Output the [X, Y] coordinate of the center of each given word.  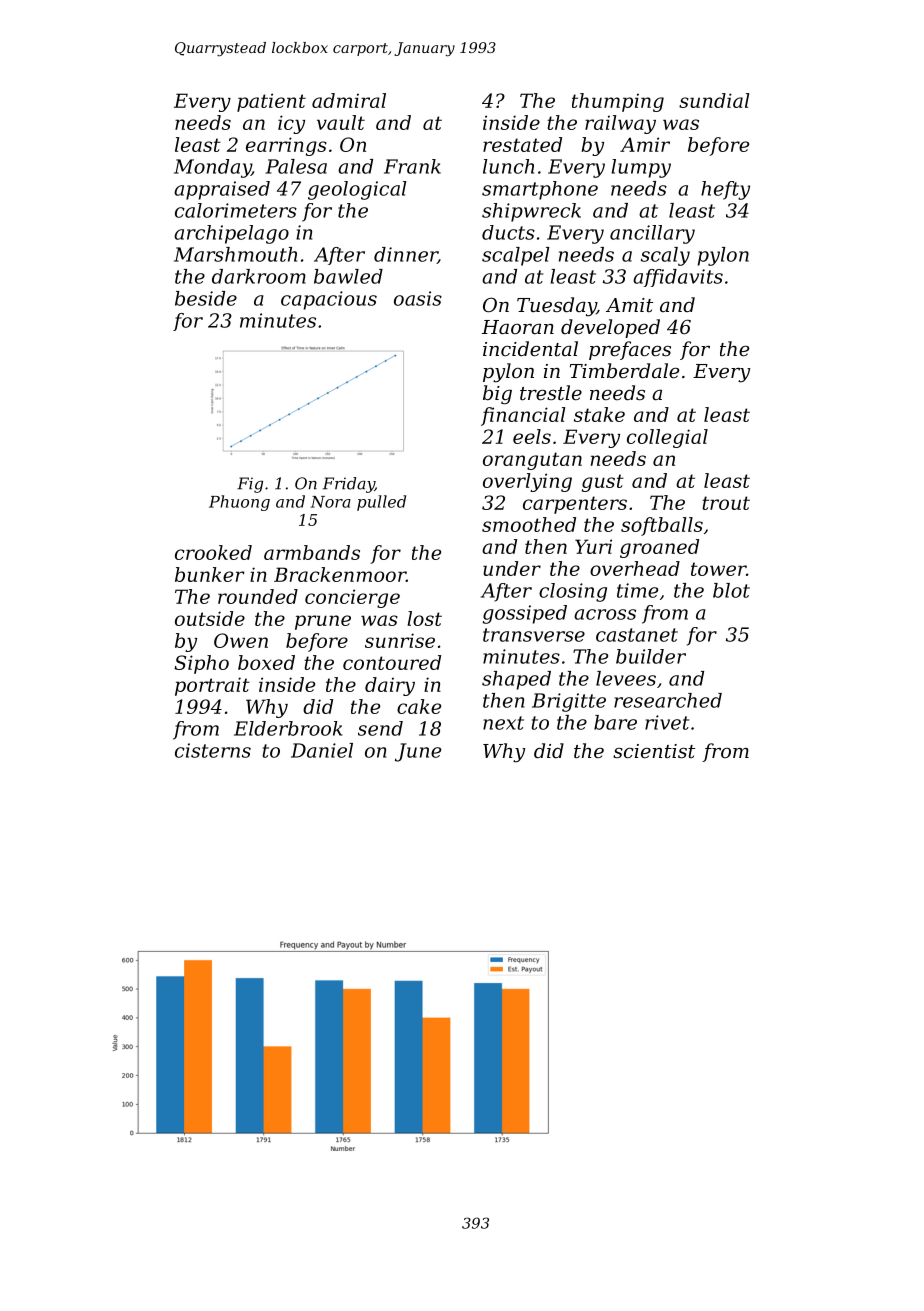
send [380, 728]
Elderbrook [288, 728]
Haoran [518, 327]
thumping [618, 102]
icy [291, 124]
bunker [210, 574]
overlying [527, 482]
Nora [330, 502]
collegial [667, 438]
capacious [329, 300]
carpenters [575, 505]
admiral [349, 100]
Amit [629, 305]
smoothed [529, 524]
